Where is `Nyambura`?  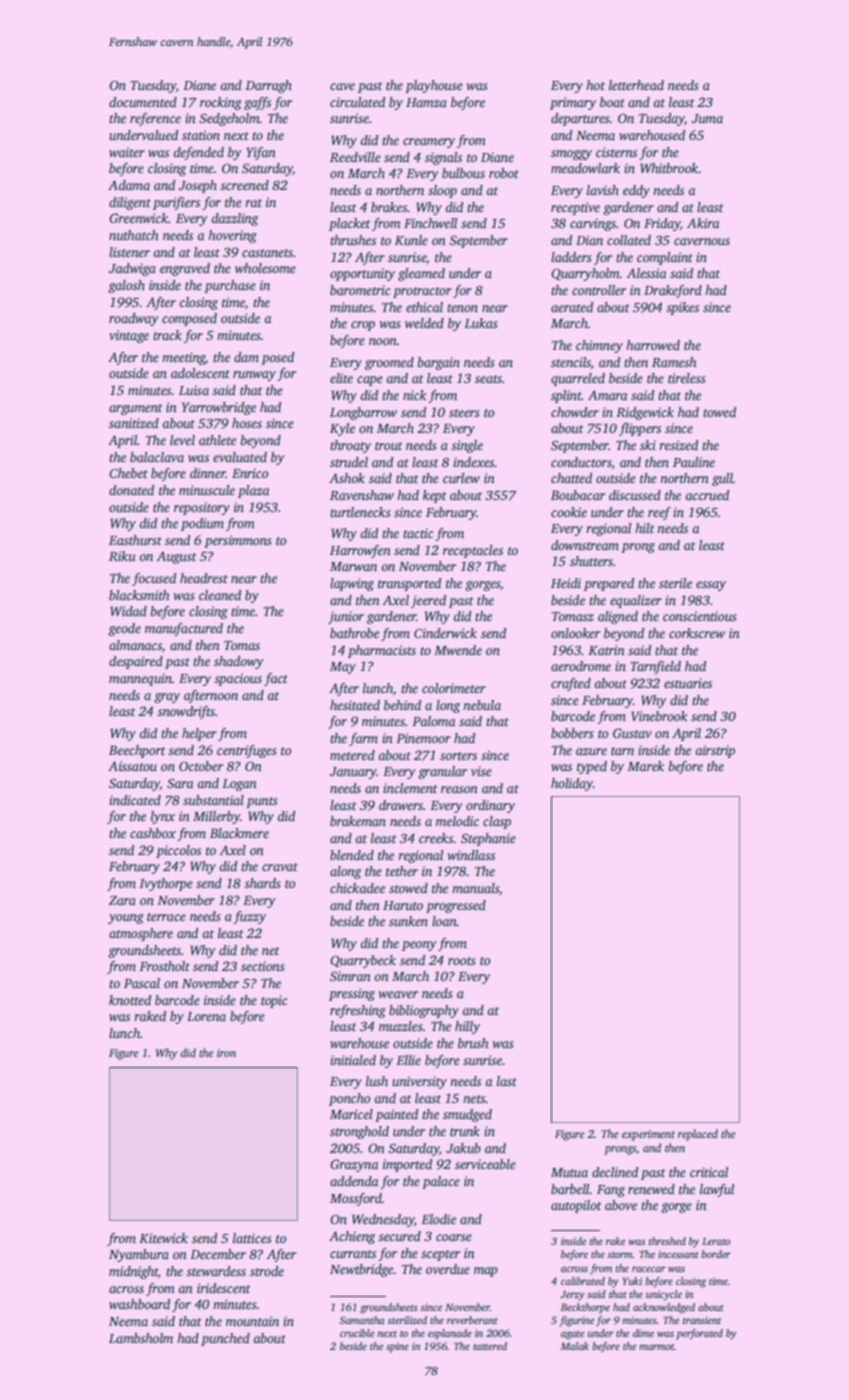 Nyambura is located at coordinates (139, 1255).
